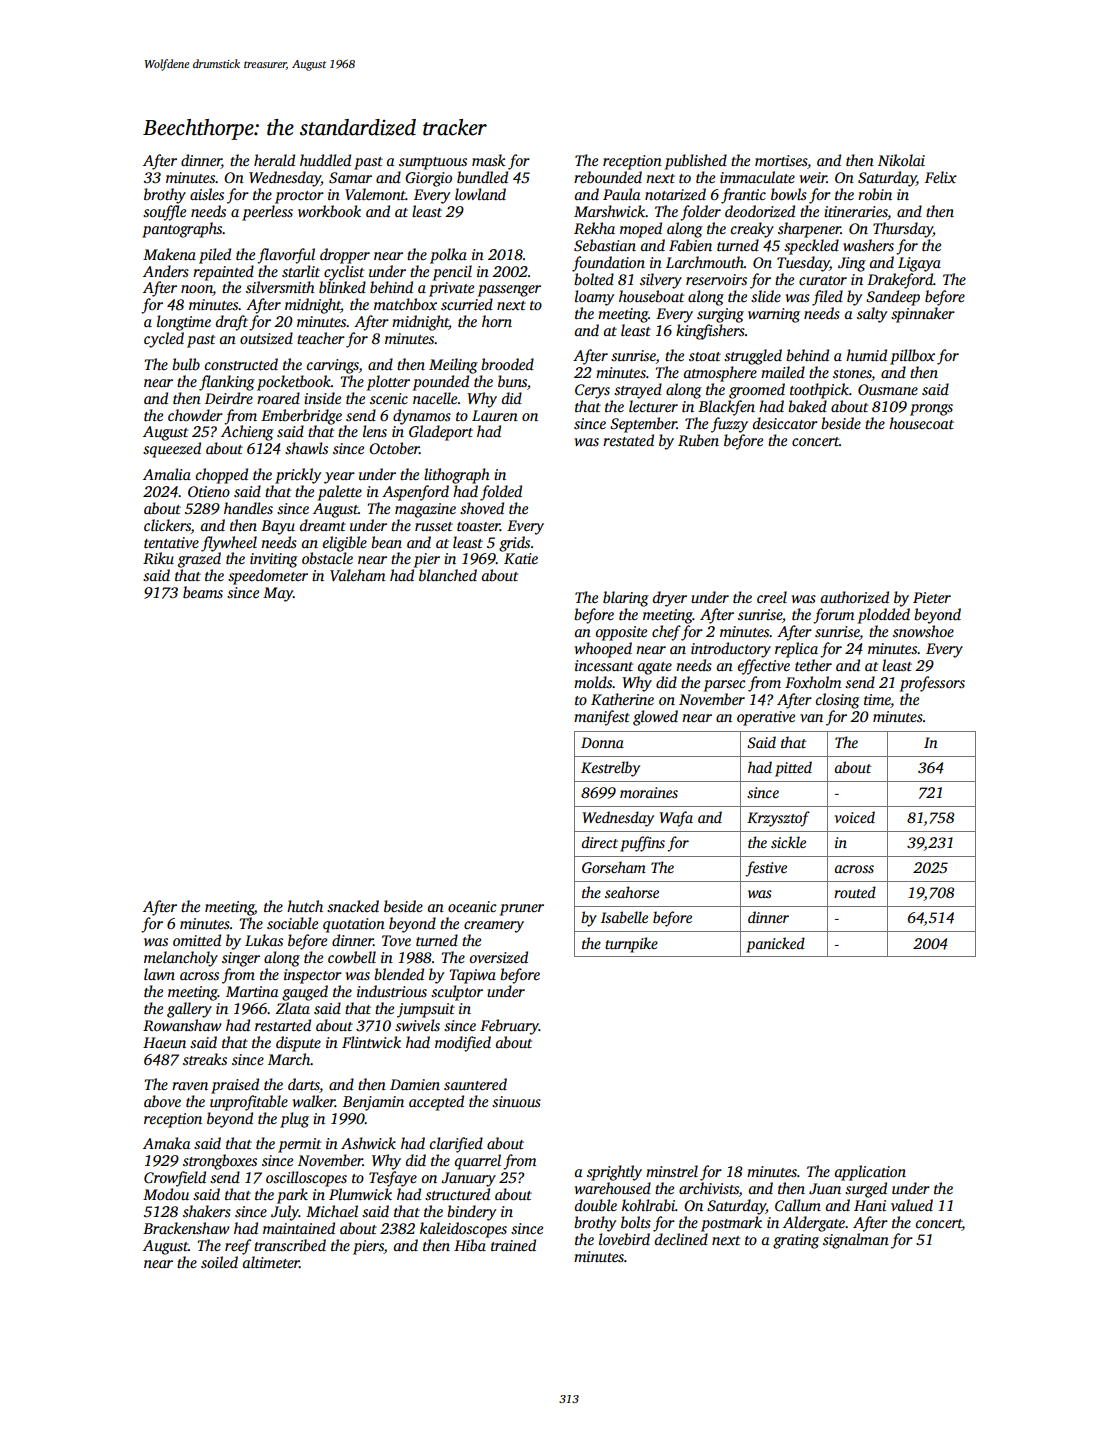 This page has width=1119, height=1448. What do you see at coordinates (371, 1042) in the page?
I see `Flintwick` at bounding box center [371, 1042].
